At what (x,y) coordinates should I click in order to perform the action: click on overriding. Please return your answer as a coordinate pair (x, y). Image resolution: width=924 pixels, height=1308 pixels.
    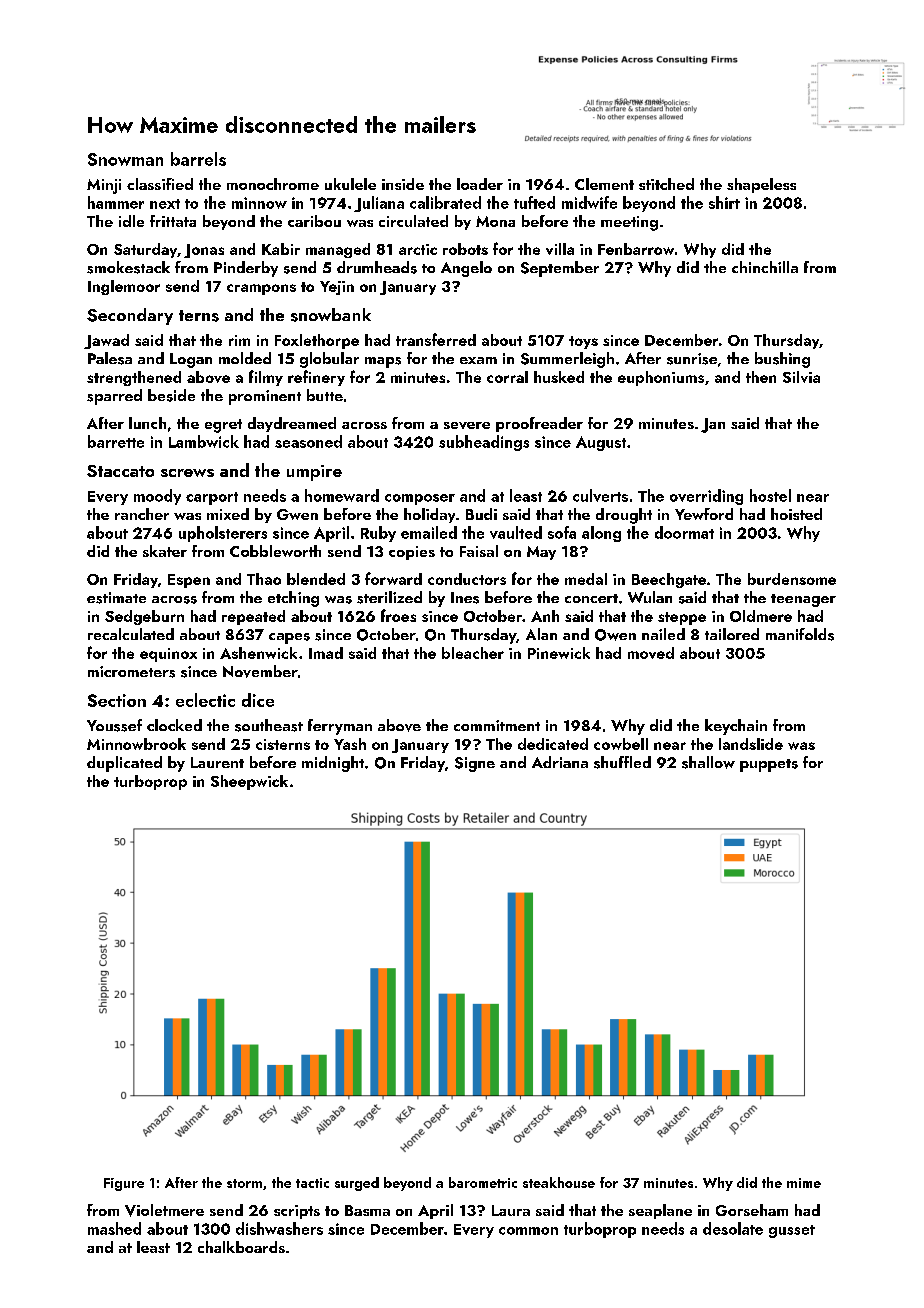
    Looking at the image, I should click on (706, 497).
